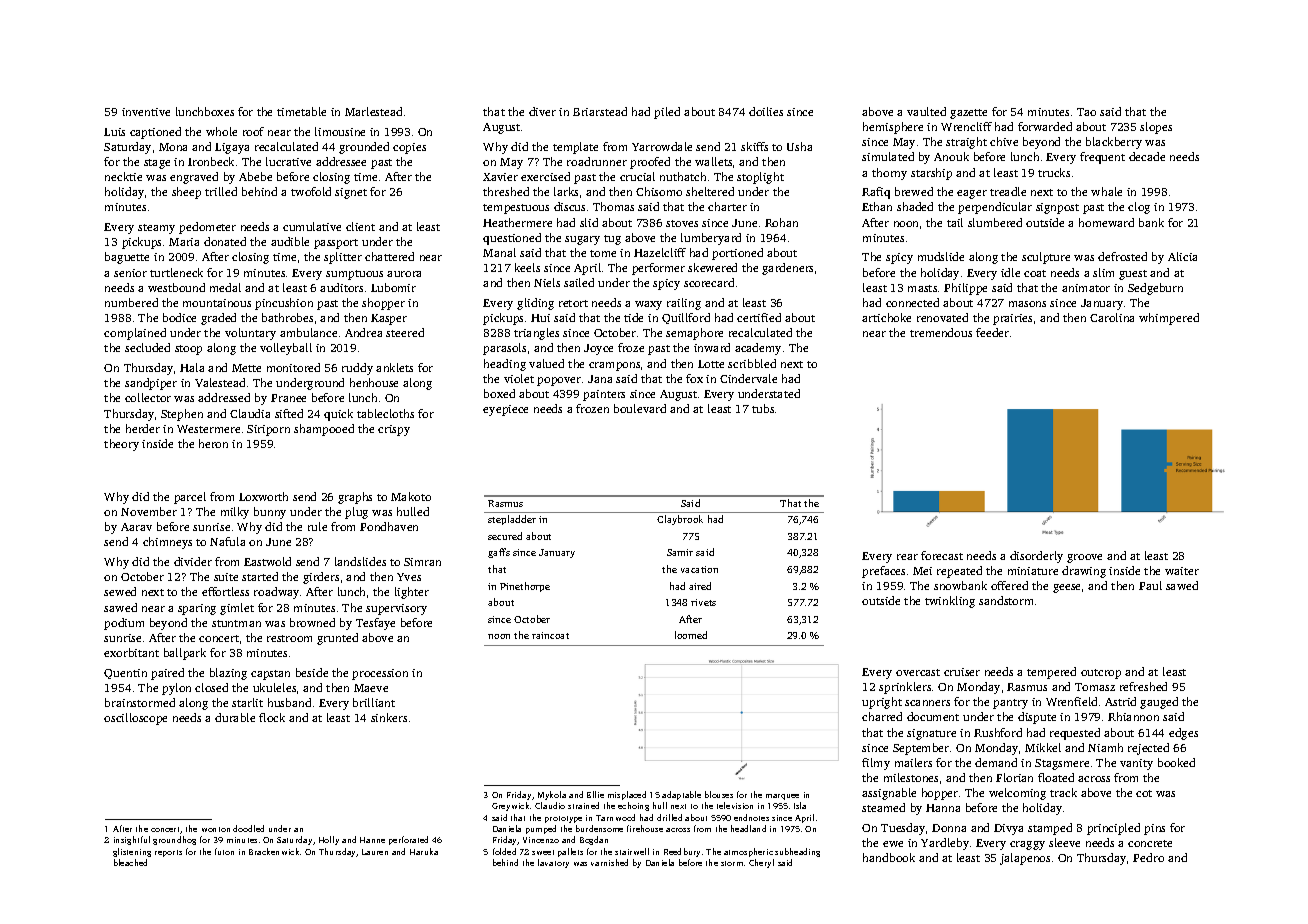 The image size is (1308, 924). Describe the element at coordinates (1086, 288) in the page. I see `animator` at that location.
